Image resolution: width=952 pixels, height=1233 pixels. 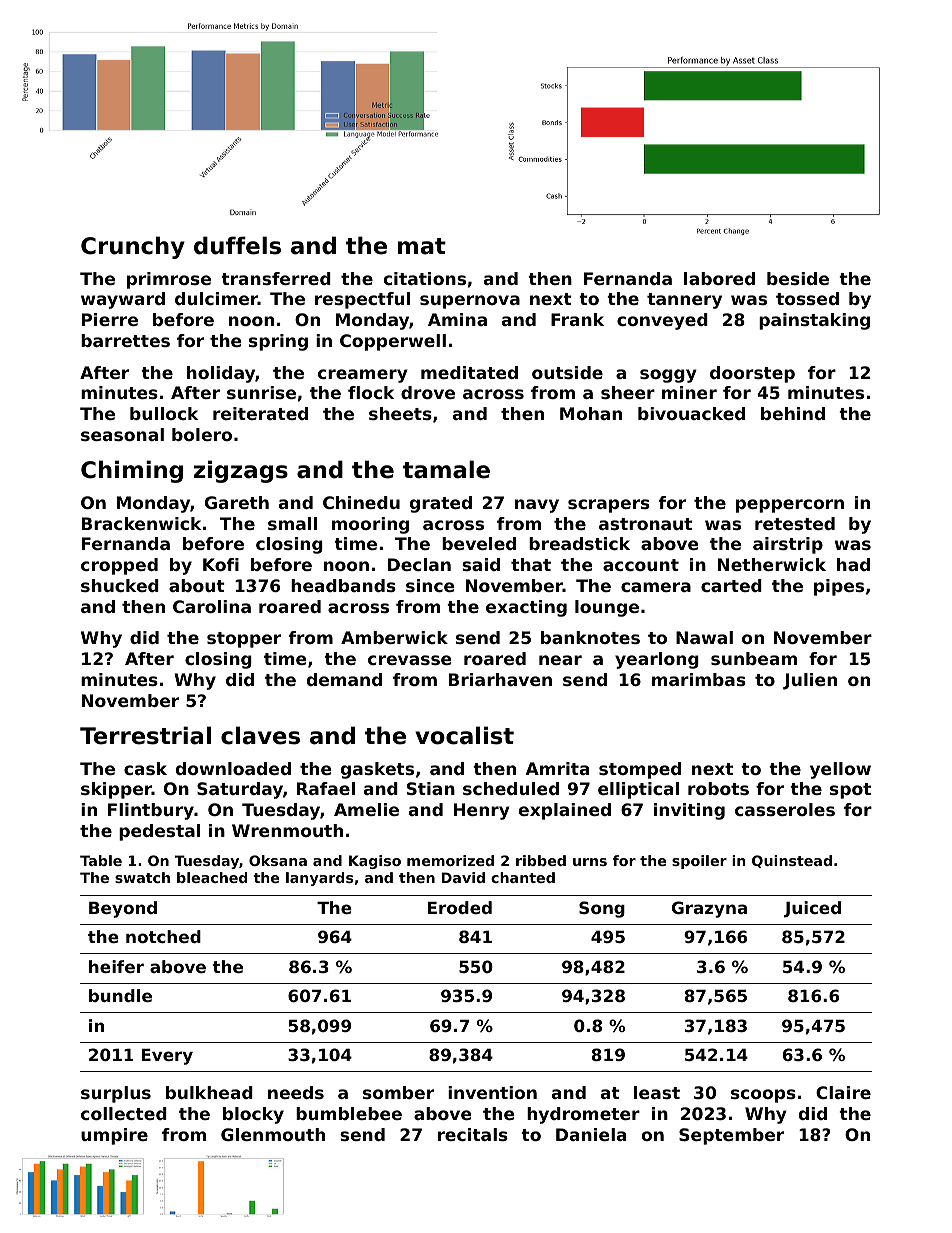 What do you see at coordinates (244, 640) in the screenshot?
I see `stopper` at bounding box center [244, 640].
